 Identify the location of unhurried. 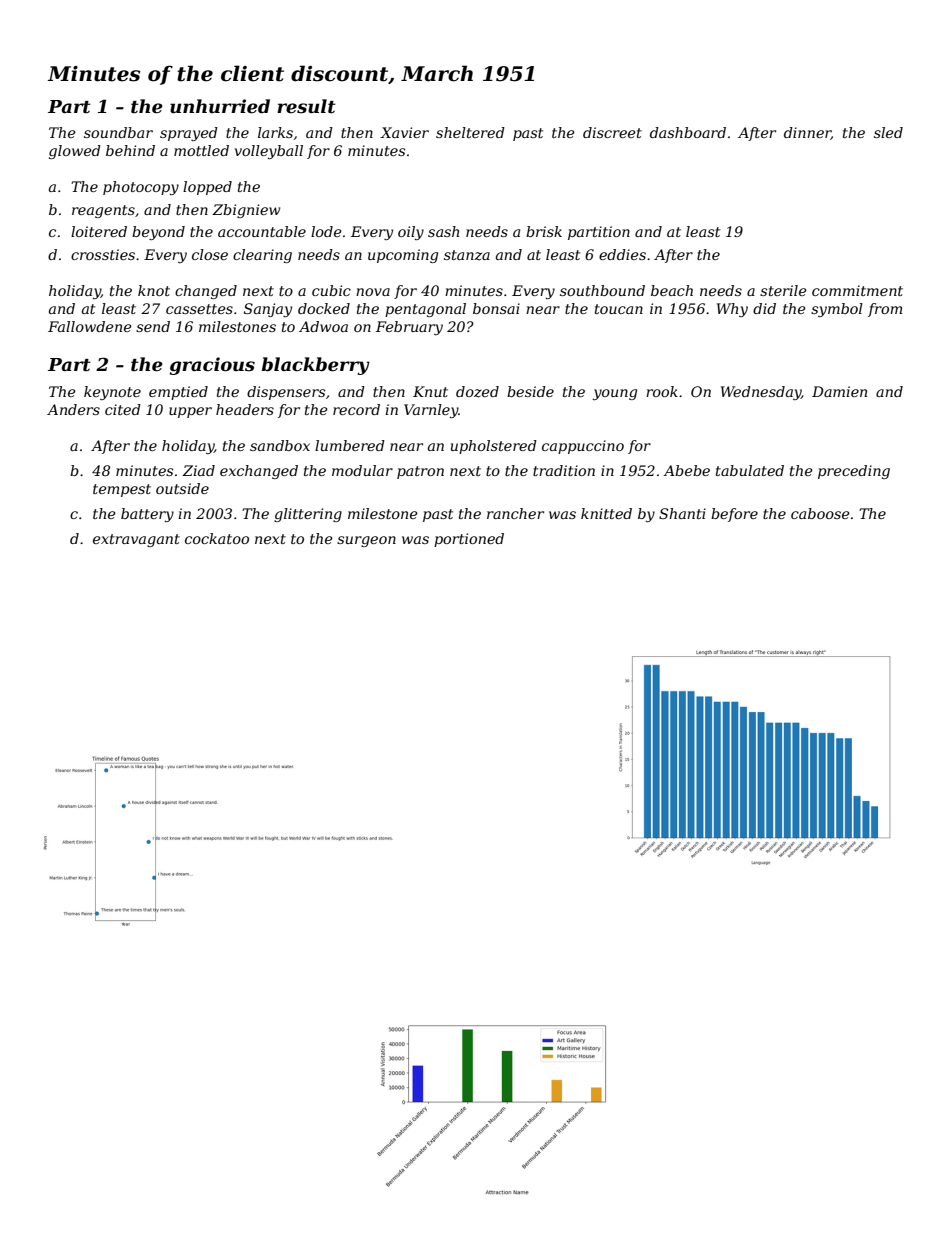
(220, 106).
